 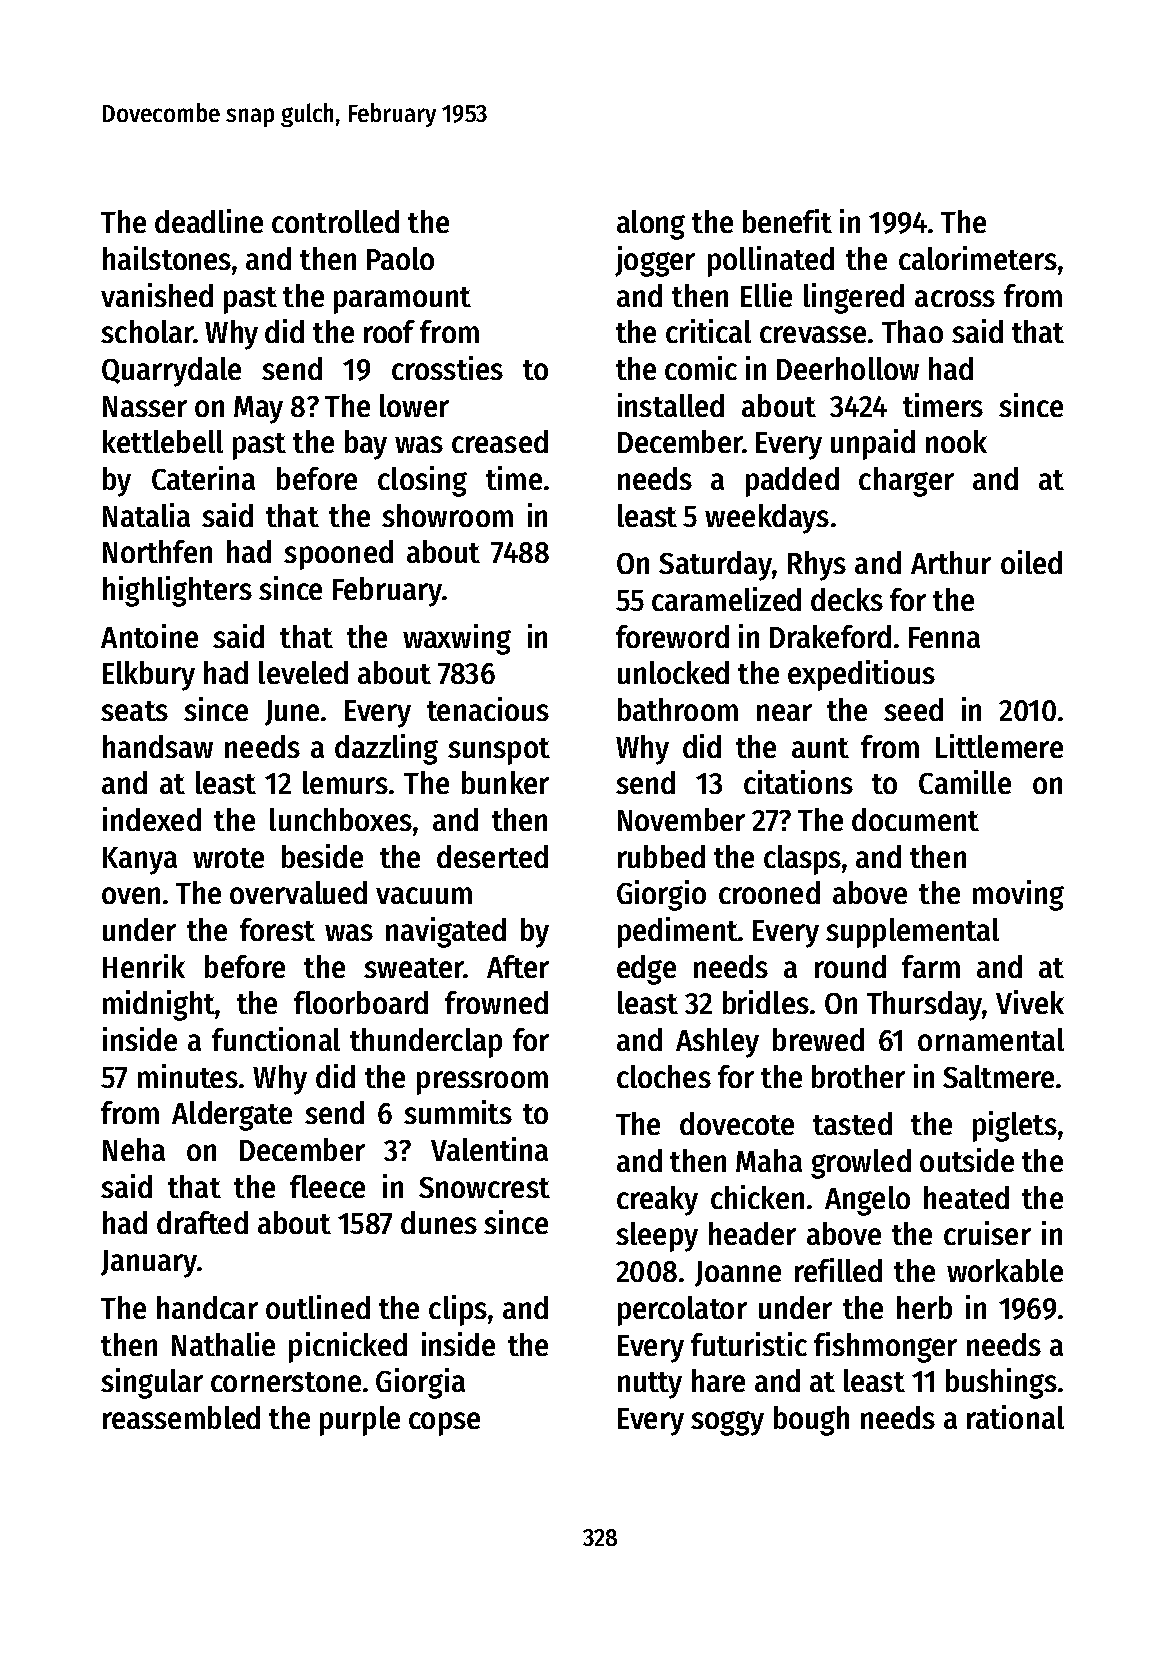 What do you see at coordinates (966, 1197) in the screenshot?
I see `heated` at bounding box center [966, 1197].
